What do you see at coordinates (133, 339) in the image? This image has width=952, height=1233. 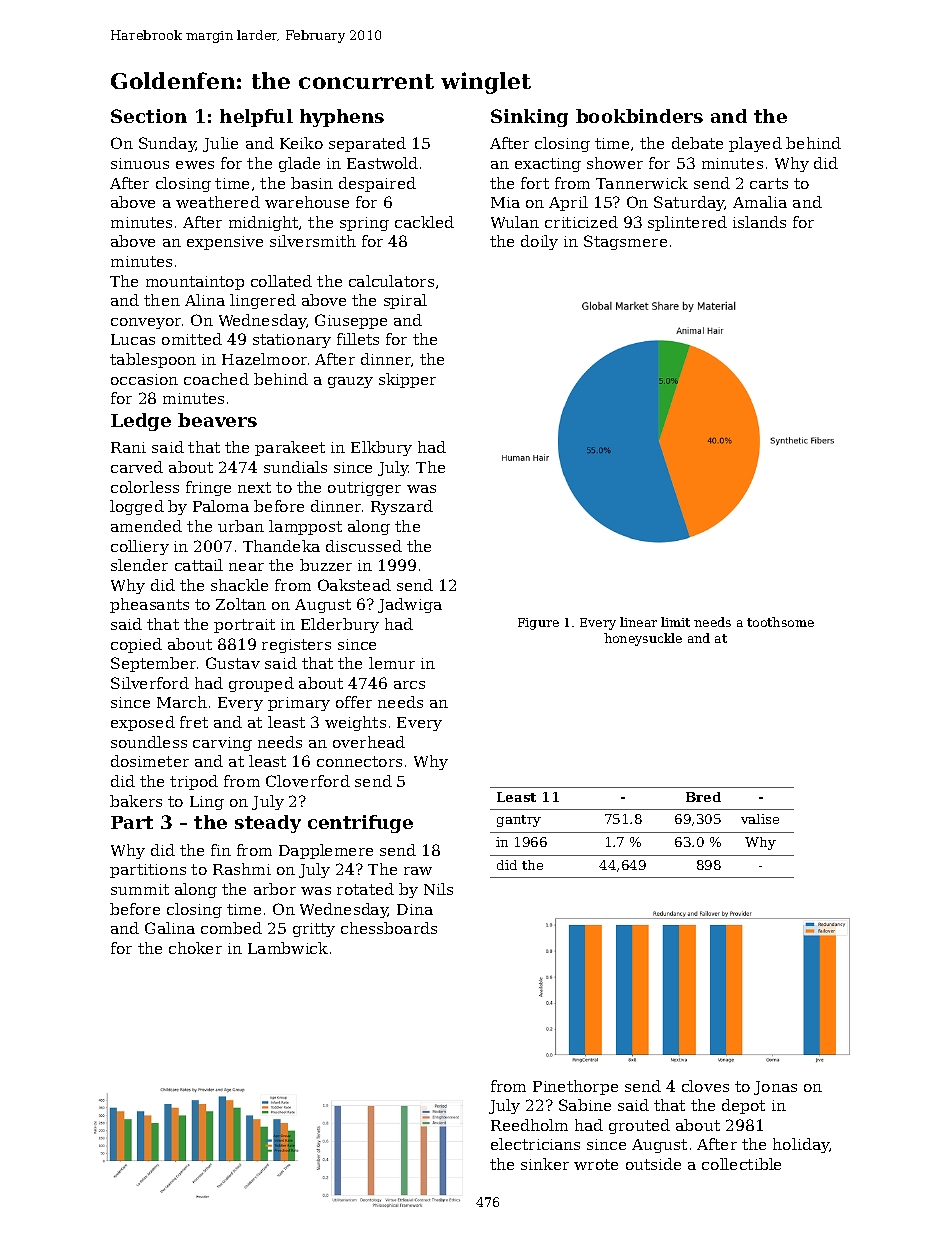 I see `Lucas` at bounding box center [133, 339].
